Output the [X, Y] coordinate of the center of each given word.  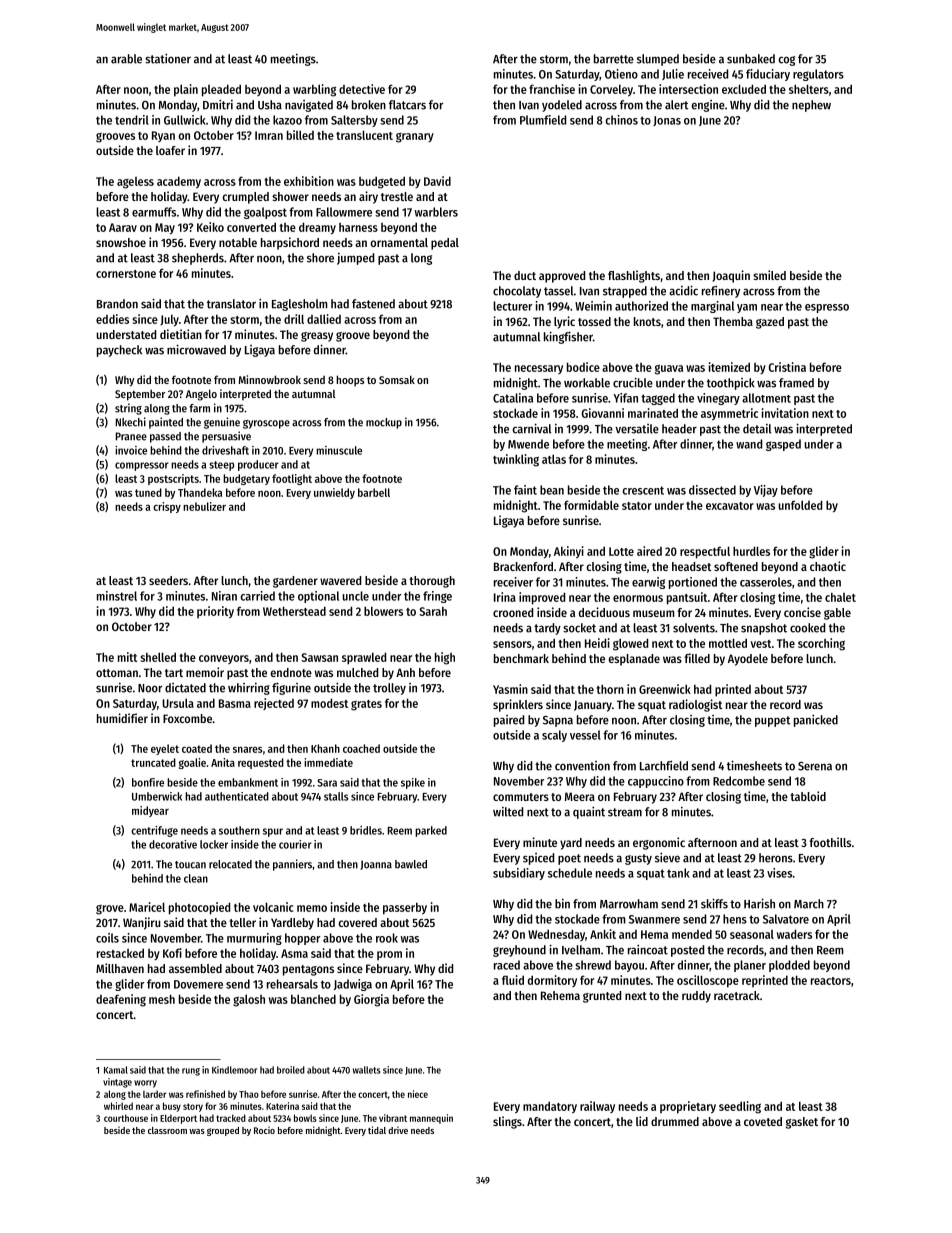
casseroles [766, 582]
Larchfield [664, 765]
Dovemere [198, 984]
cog [787, 61]
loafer [170, 150]
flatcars [407, 105]
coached [361, 748]
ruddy [696, 997]
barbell [374, 492]
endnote [291, 672]
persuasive [226, 437]
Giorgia [371, 1000]
